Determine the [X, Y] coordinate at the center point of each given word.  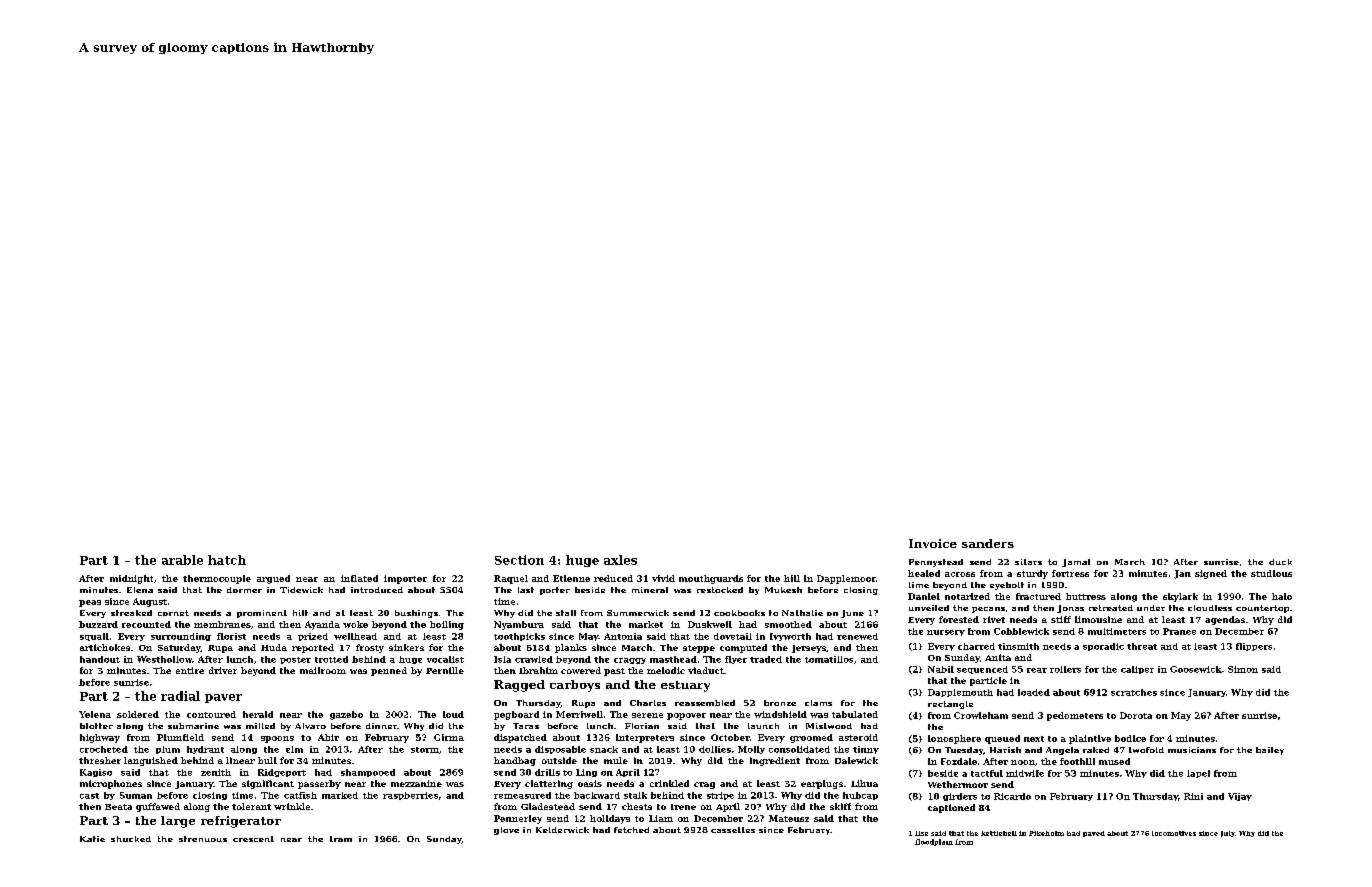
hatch [227, 560]
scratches [1134, 692]
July [1228, 834]
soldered [138, 714]
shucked [131, 839]
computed [743, 648]
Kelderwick [562, 830]
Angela [1062, 751]
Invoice [933, 543]
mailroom [323, 670]
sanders [988, 543]
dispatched [520, 738]
